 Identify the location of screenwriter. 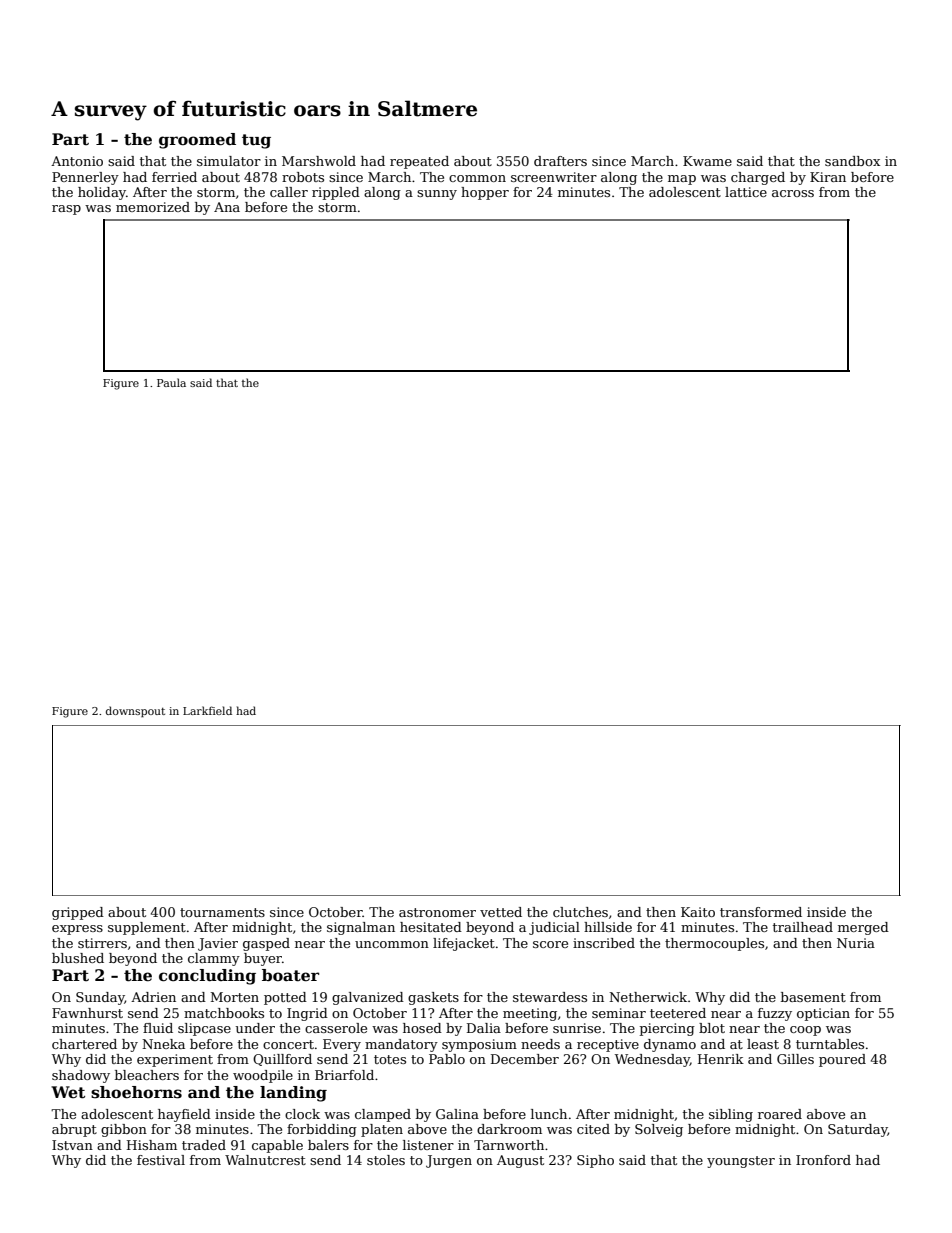
(554, 177).
